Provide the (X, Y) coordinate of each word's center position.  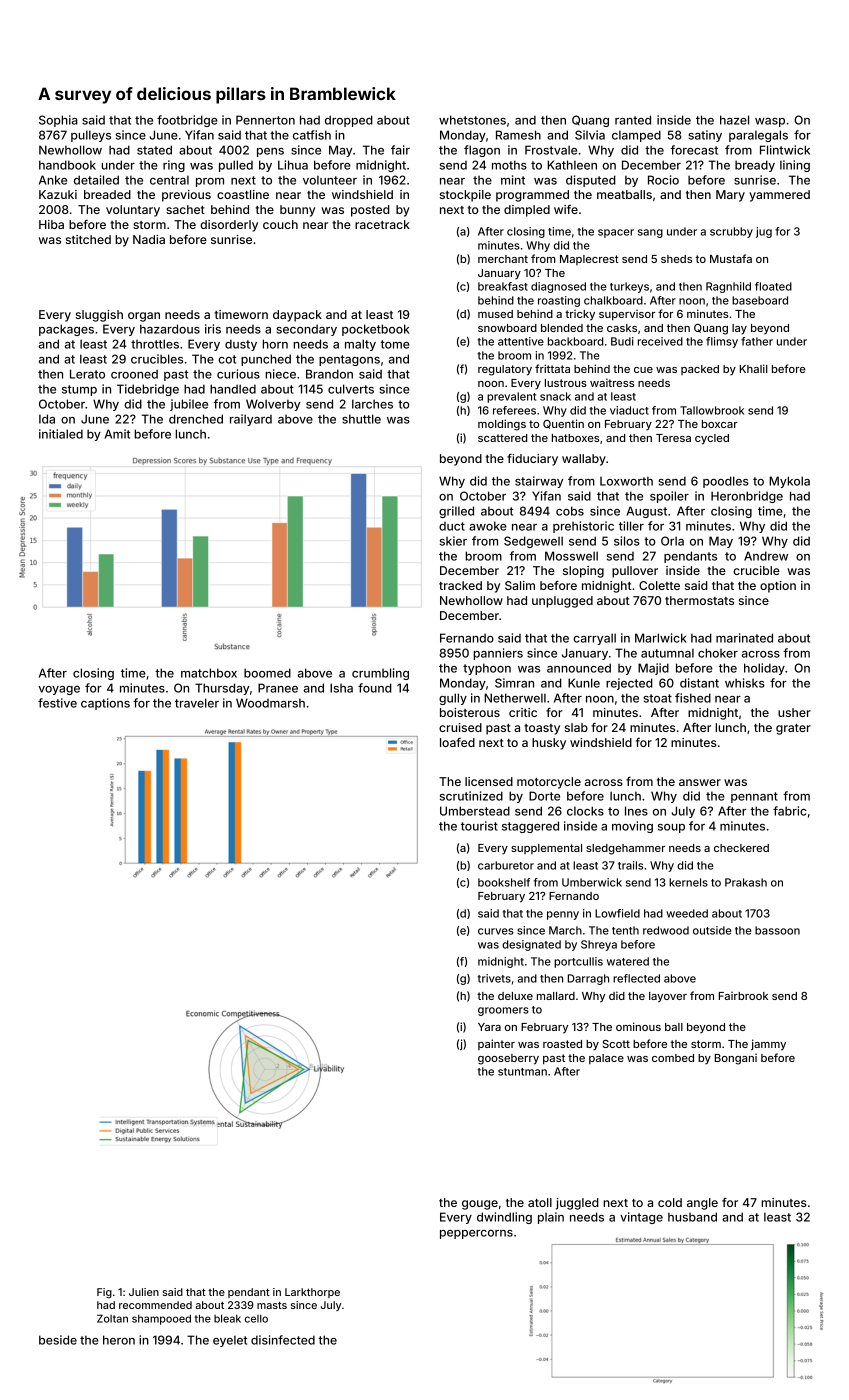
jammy (768, 1045)
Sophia (58, 121)
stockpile (465, 196)
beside (58, 1340)
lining (795, 166)
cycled (712, 439)
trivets (494, 978)
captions (105, 704)
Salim (520, 585)
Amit (117, 434)
